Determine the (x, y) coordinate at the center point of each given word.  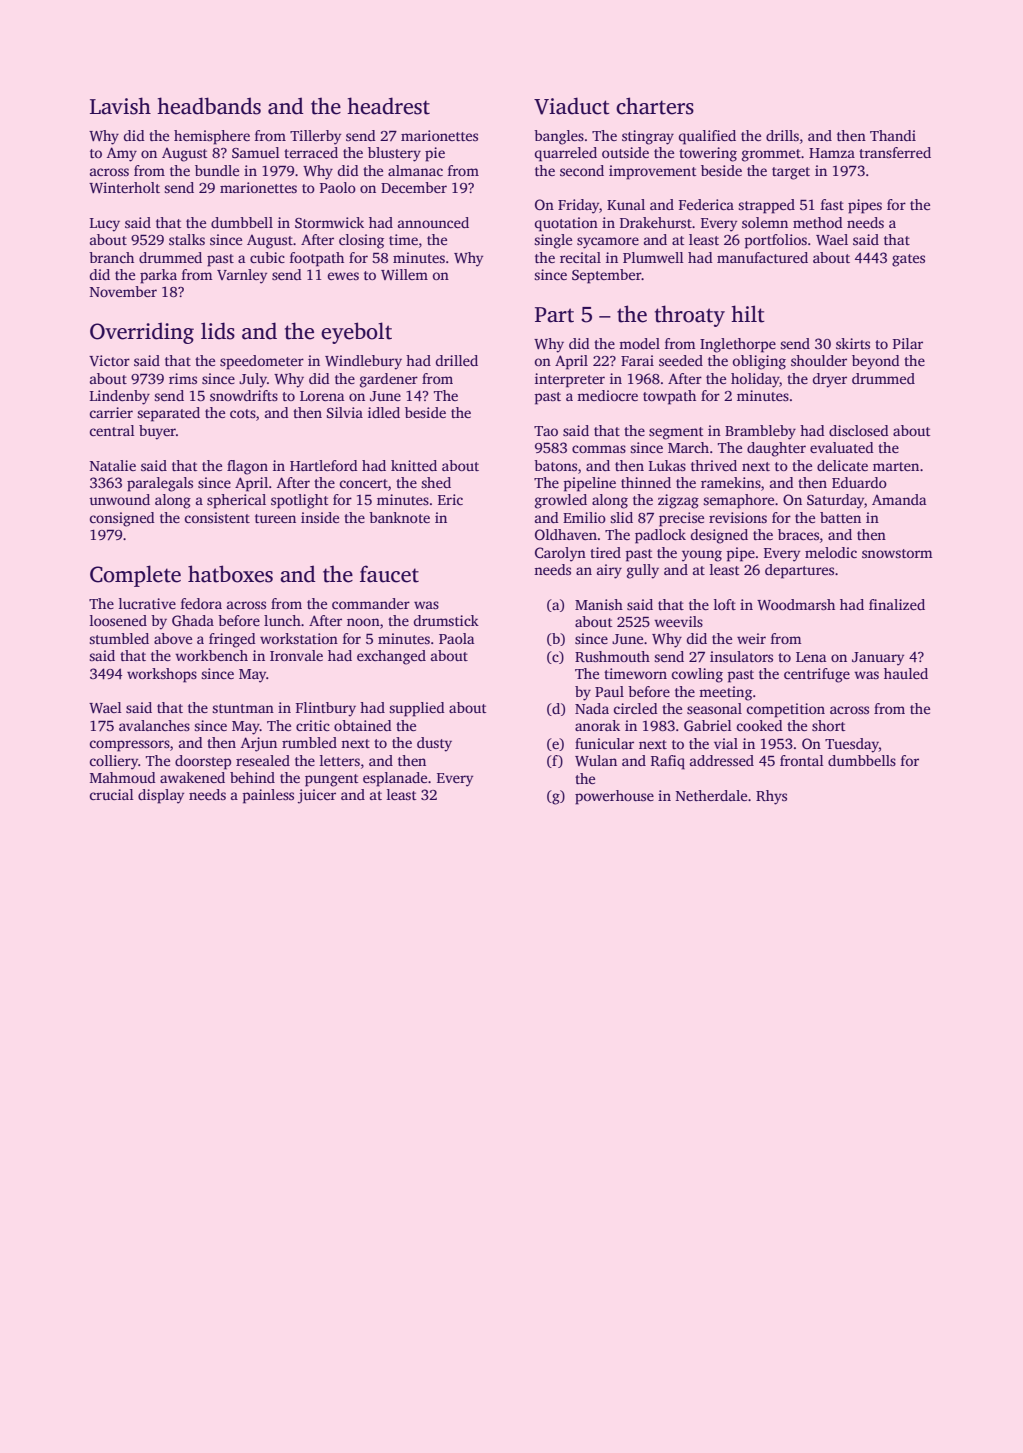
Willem (404, 274)
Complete (135, 576)
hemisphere (212, 137)
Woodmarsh (796, 604)
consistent (217, 517)
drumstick (446, 620)
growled (561, 501)
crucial (112, 794)
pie (435, 154)
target (791, 173)
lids (218, 331)
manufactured (762, 257)
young (702, 556)
